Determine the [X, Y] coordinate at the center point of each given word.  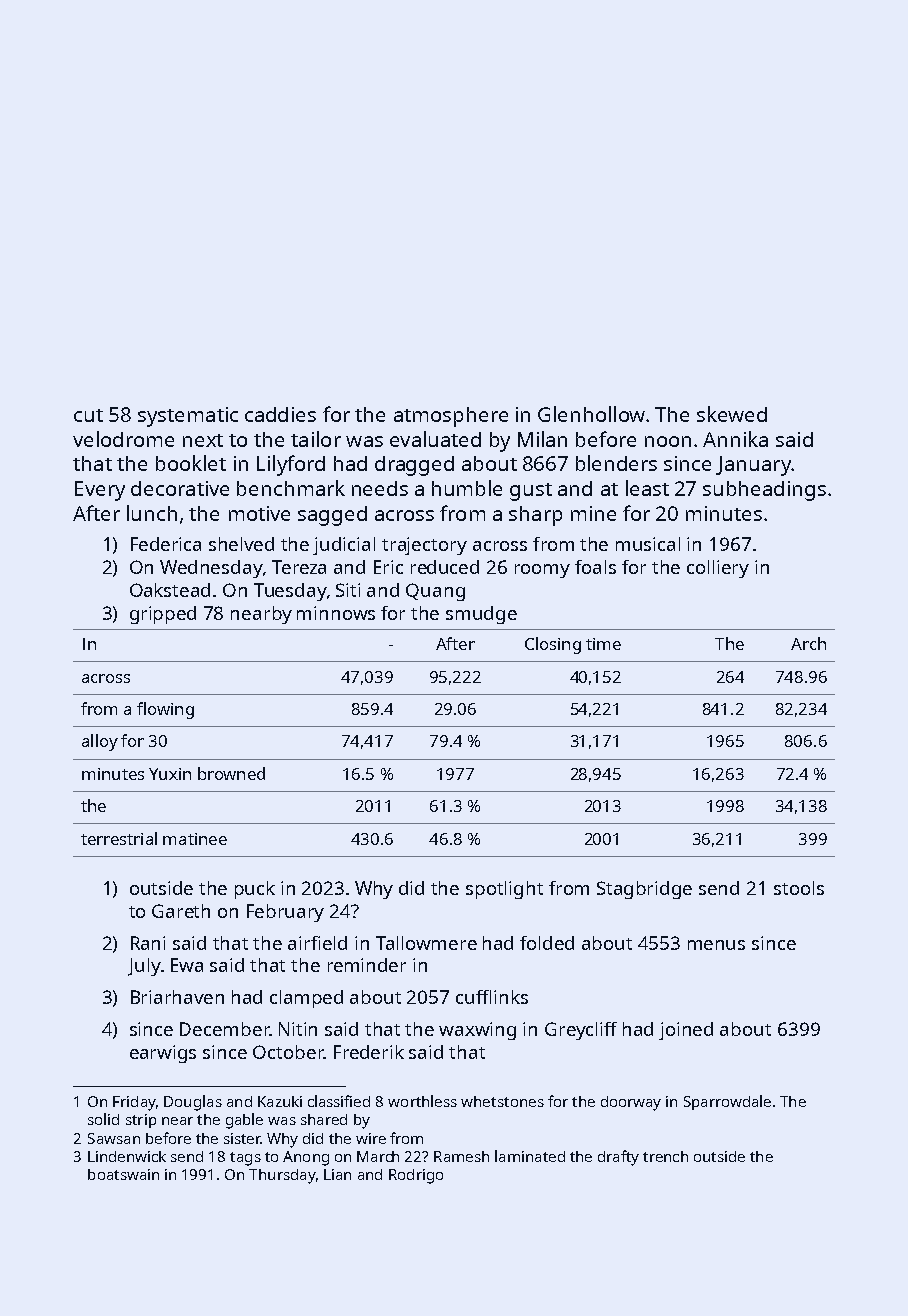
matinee [195, 839]
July [144, 967]
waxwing [477, 1031]
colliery [718, 569]
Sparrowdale [727, 1102]
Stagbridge [644, 890]
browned [231, 773]
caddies [280, 414]
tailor [316, 439]
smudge [481, 615]
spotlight [504, 890]
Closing [553, 645]
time [603, 644]
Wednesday [211, 569]
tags [245, 1159]
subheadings [764, 491]
